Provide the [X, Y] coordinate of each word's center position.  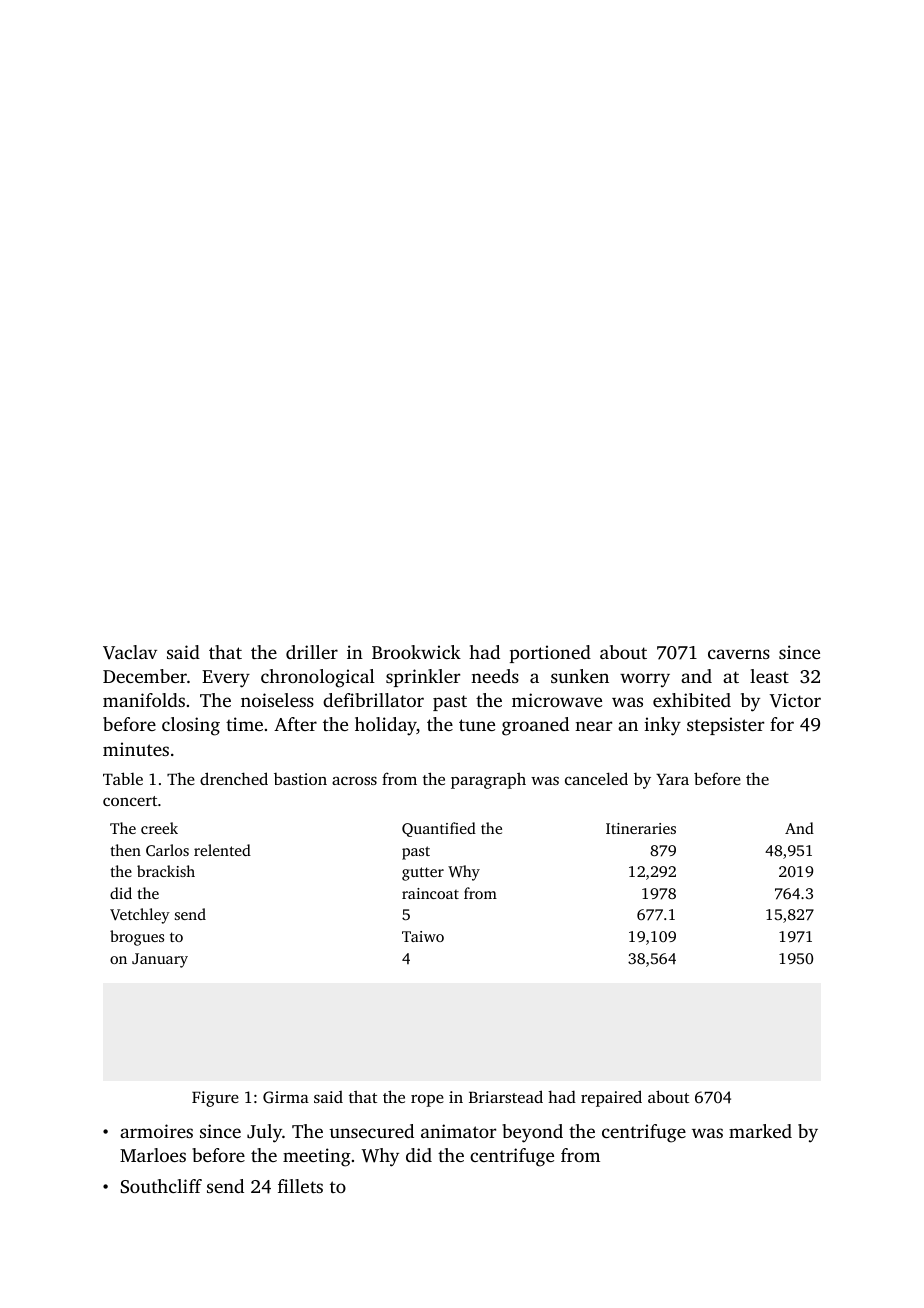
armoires [156, 1131]
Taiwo [423, 936]
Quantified [439, 829]
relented [222, 850]
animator [458, 1131]
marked [760, 1131]
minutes [136, 749]
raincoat [430, 893]
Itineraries [641, 828]
